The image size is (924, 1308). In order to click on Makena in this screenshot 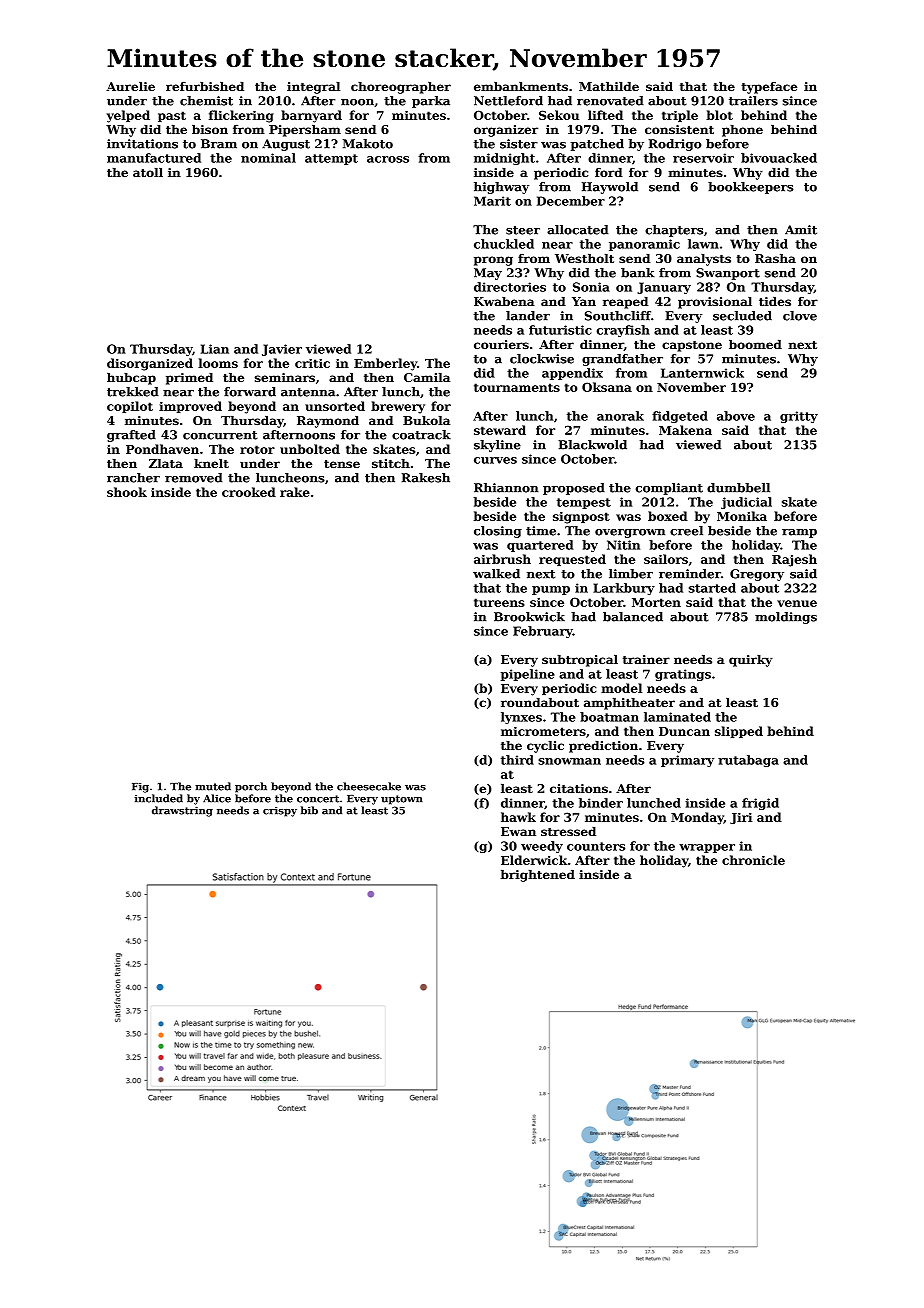, I will do `click(685, 430)`.
